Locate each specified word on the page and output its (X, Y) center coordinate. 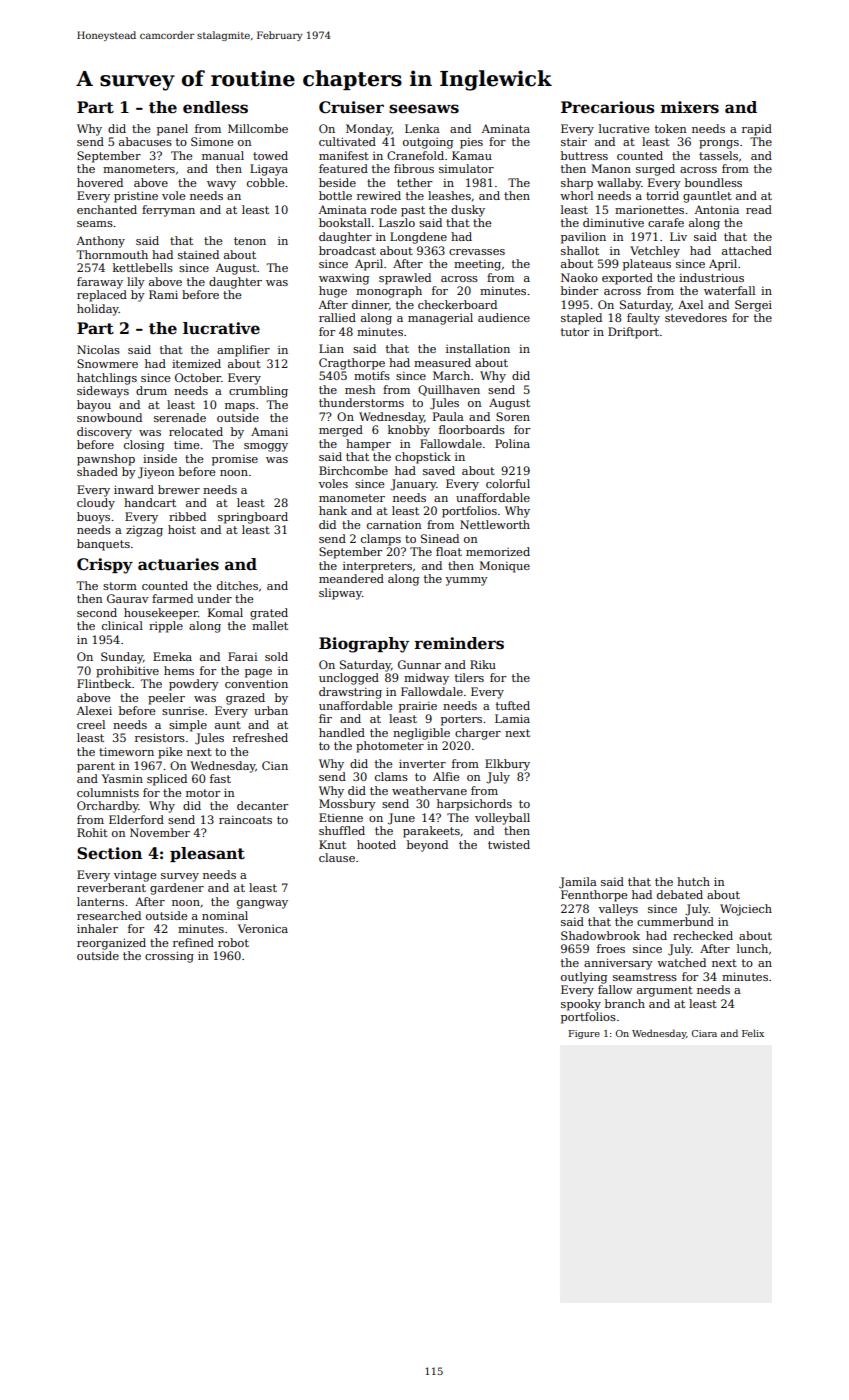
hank (333, 510)
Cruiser (351, 107)
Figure (584, 1034)
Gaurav (128, 598)
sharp (577, 184)
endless (215, 107)
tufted (513, 705)
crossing (169, 957)
